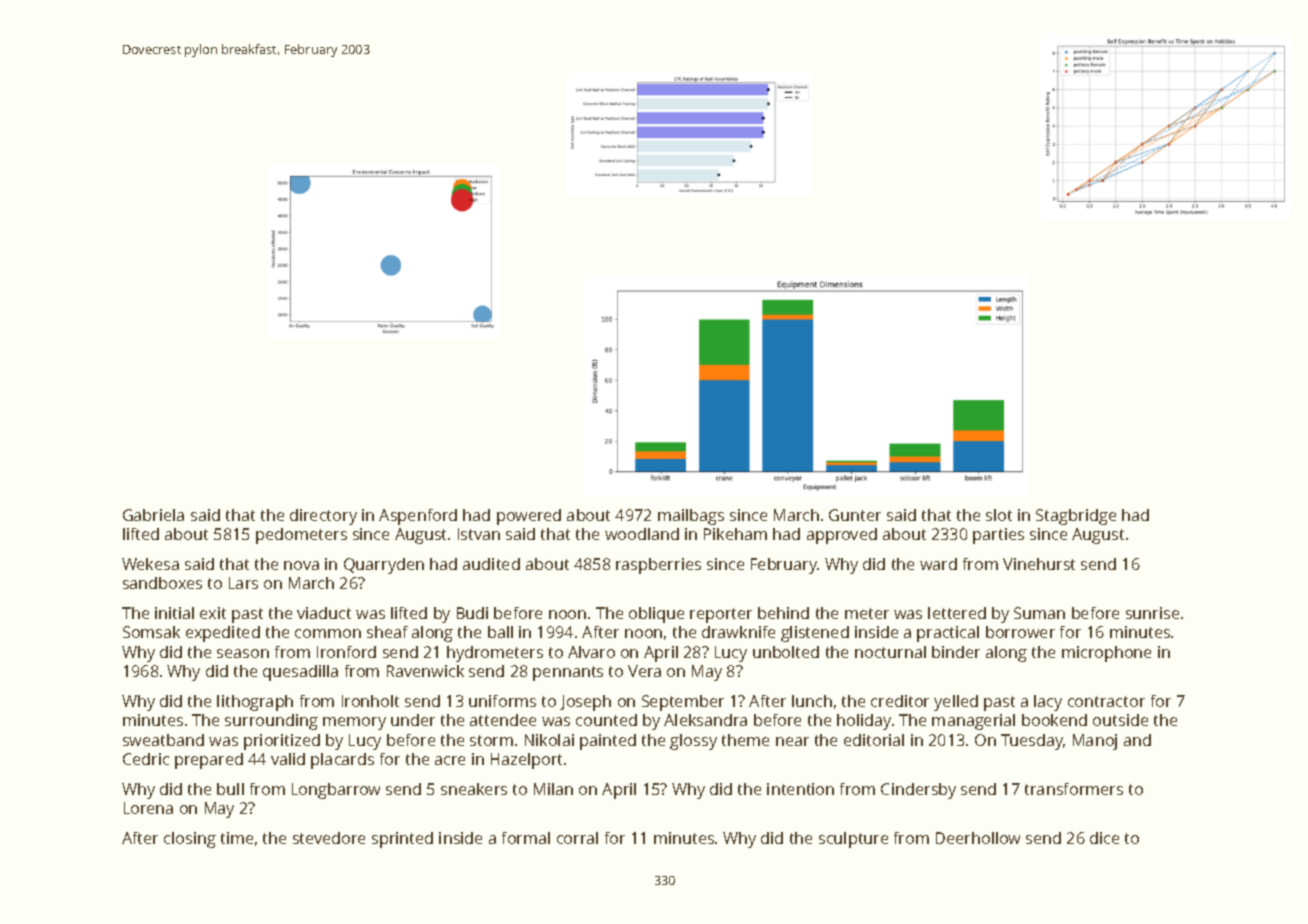  I want to click on Ravenwick, so click(425, 671).
